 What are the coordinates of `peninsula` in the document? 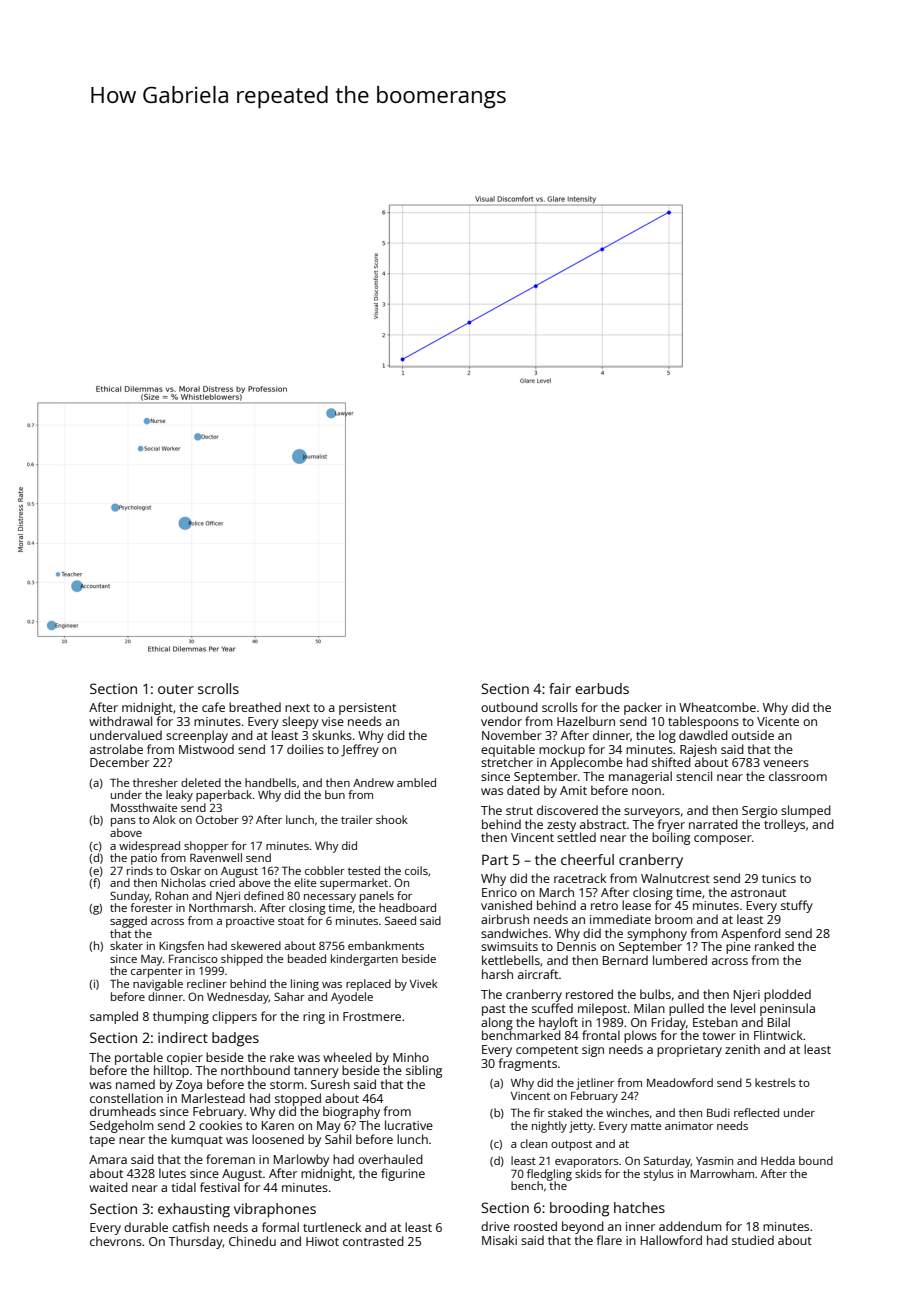 It's located at (787, 1009).
